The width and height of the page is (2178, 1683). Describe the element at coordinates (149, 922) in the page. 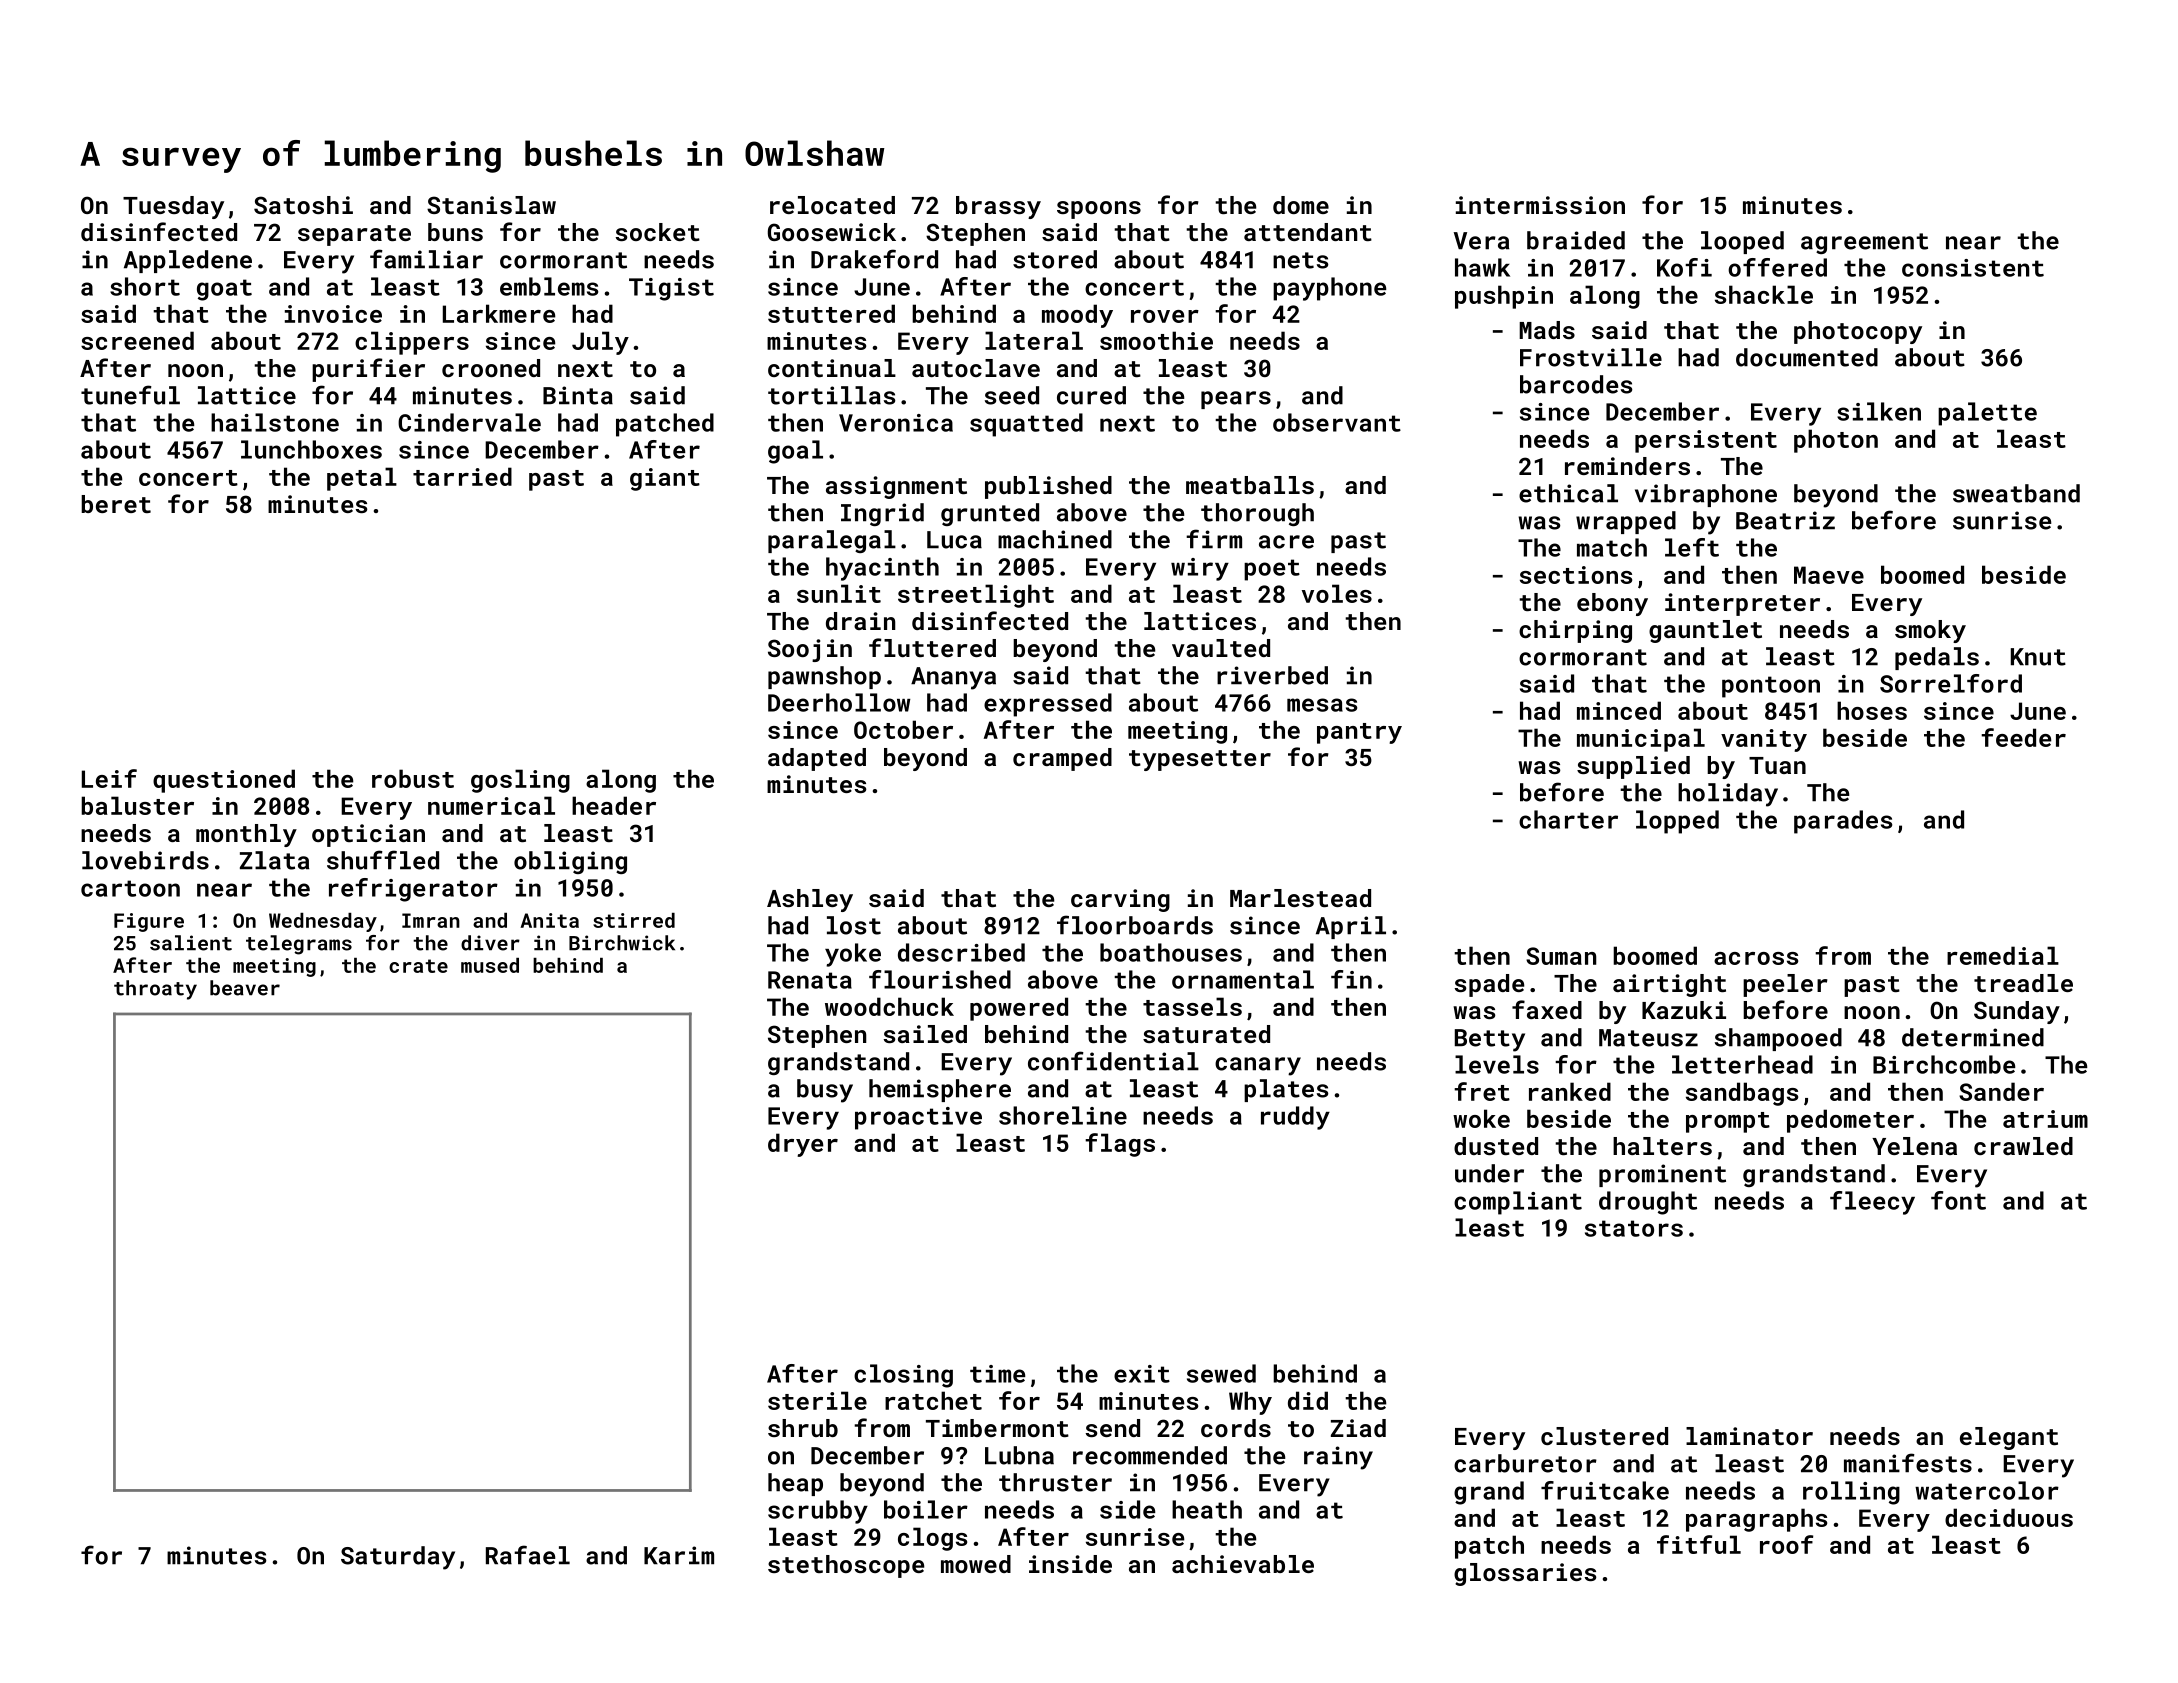

I see `Figure` at that location.
